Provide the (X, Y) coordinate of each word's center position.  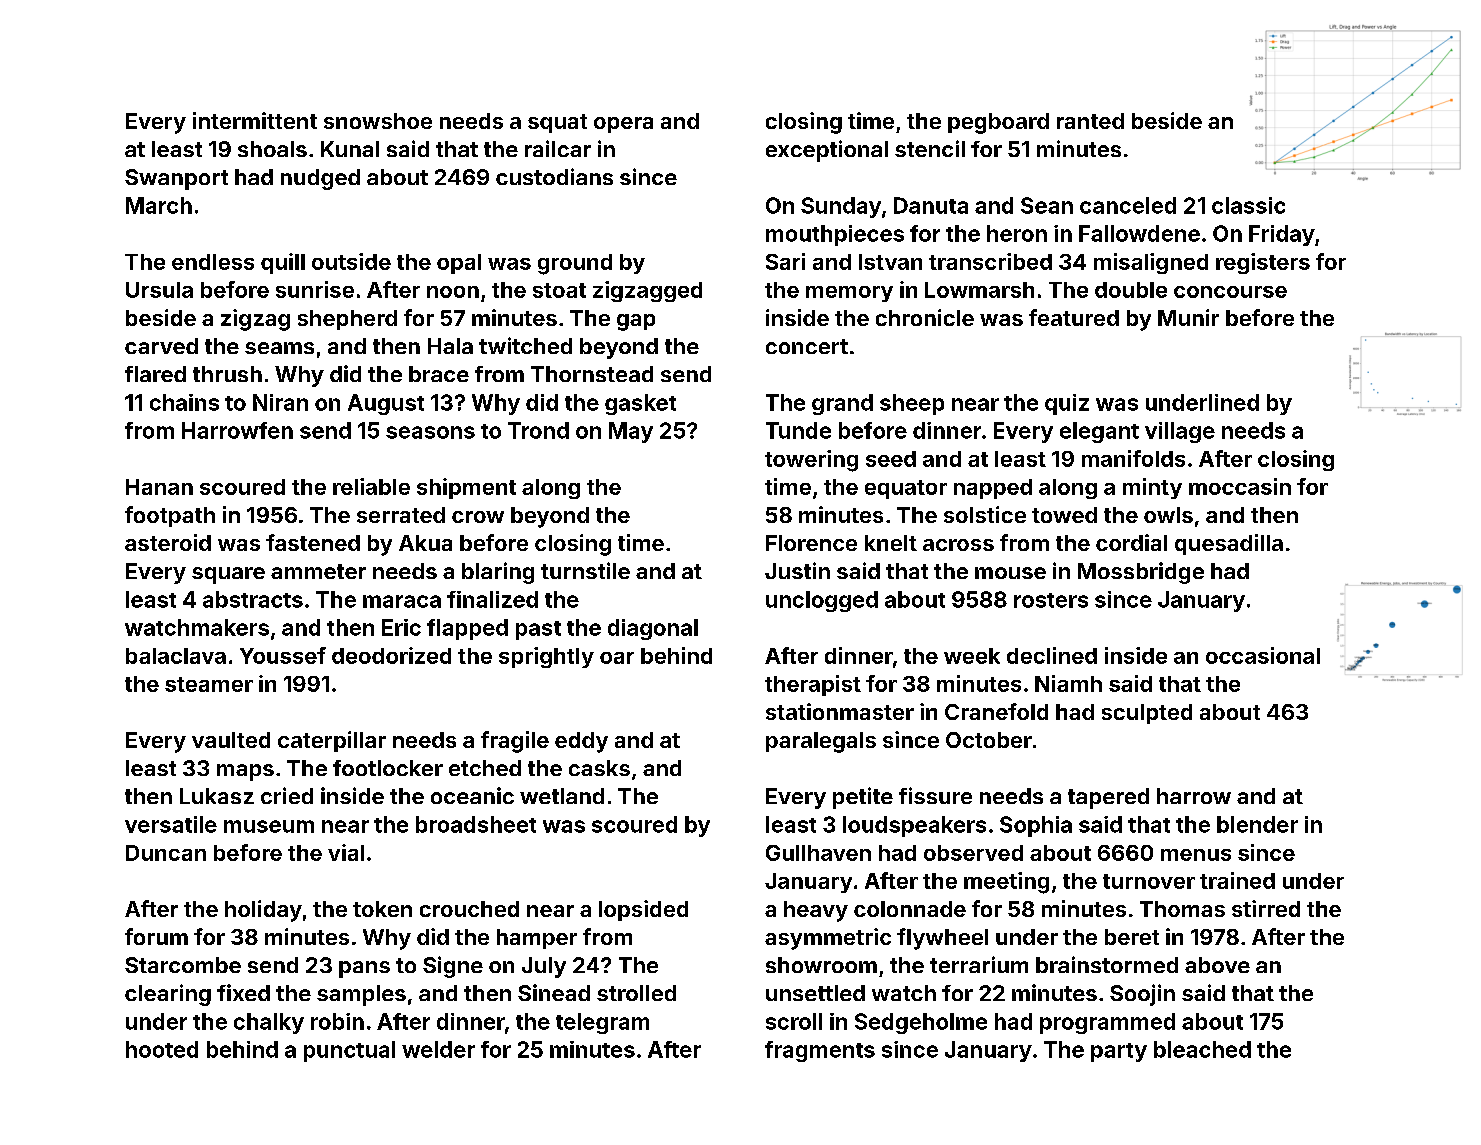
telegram (602, 1023)
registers (1263, 263)
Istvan (890, 262)
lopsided (643, 910)
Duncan (166, 853)
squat (557, 123)
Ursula (159, 290)
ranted (1090, 121)
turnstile (585, 570)
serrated (401, 515)
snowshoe (378, 121)
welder (438, 1049)
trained (1237, 880)
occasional (1263, 655)
